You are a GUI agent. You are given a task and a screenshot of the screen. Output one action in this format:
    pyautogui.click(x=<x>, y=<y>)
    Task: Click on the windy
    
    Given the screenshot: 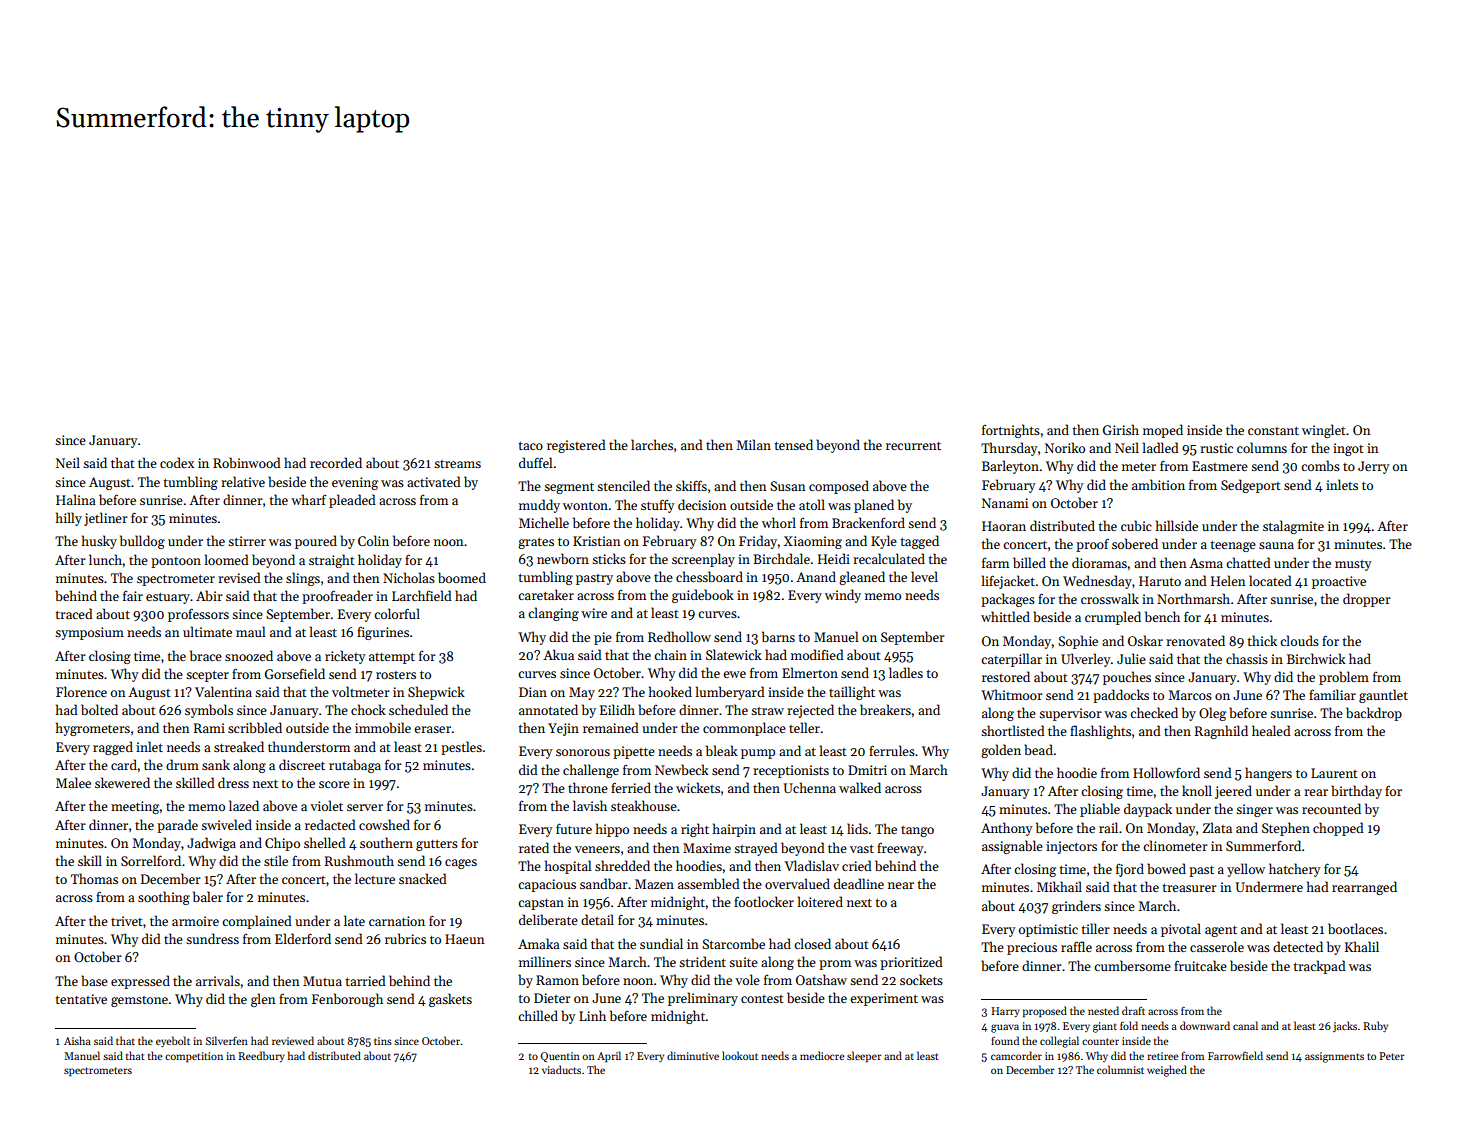 What is the action you would take?
    pyautogui.click(x=843, y=596)
